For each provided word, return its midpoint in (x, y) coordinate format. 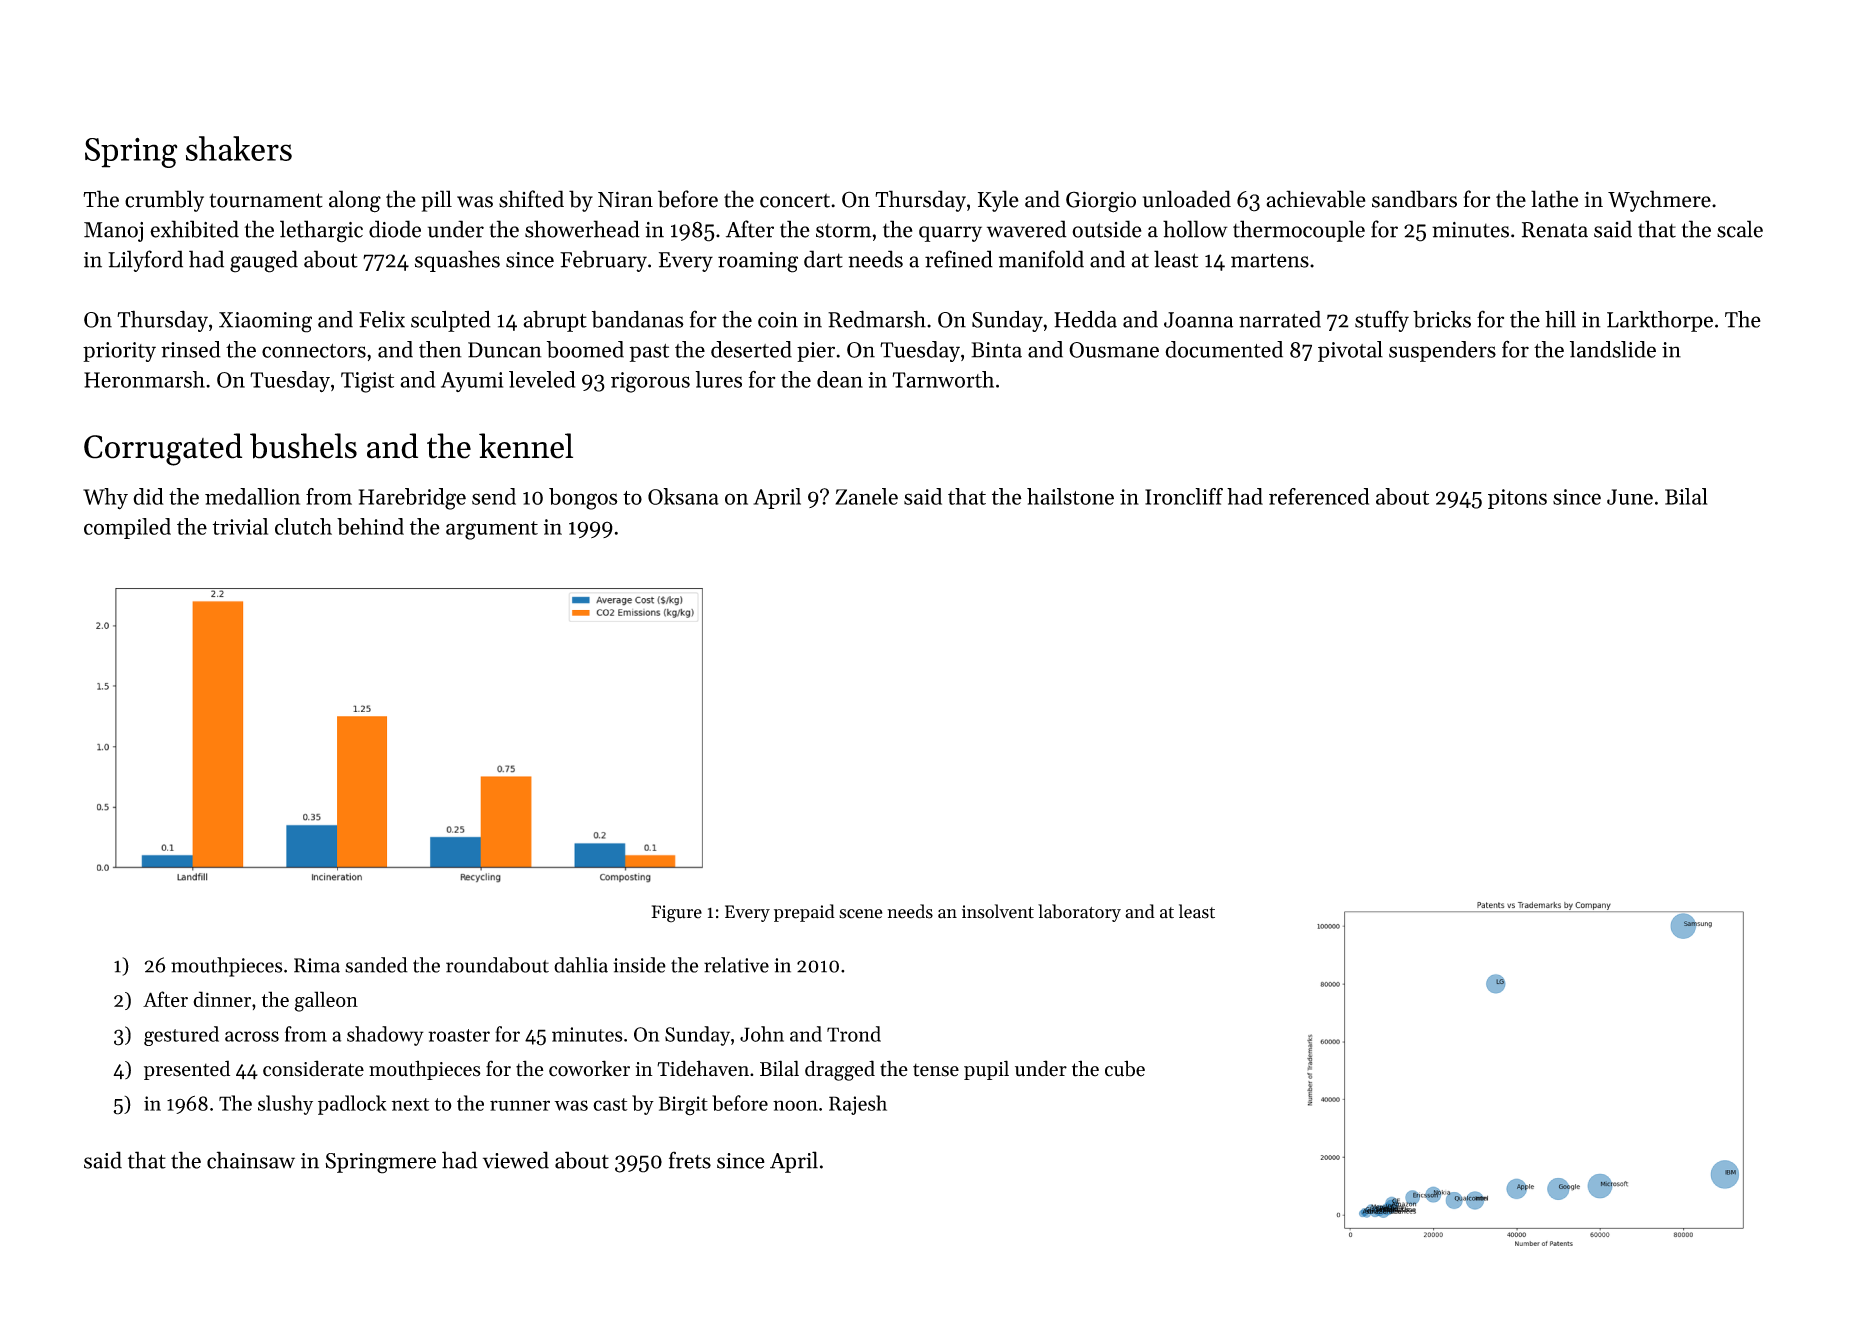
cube (1125, 1068)
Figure (676, 914)
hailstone (1070, 496)
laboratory (1079, 913)
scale (1740, 229)
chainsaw (251, 1160)
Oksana (683, 496)
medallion (252, 496)
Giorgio (1101, 202)
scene (861, 914)
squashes (457, 261)
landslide (1613, 349)
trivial (240, 526)
